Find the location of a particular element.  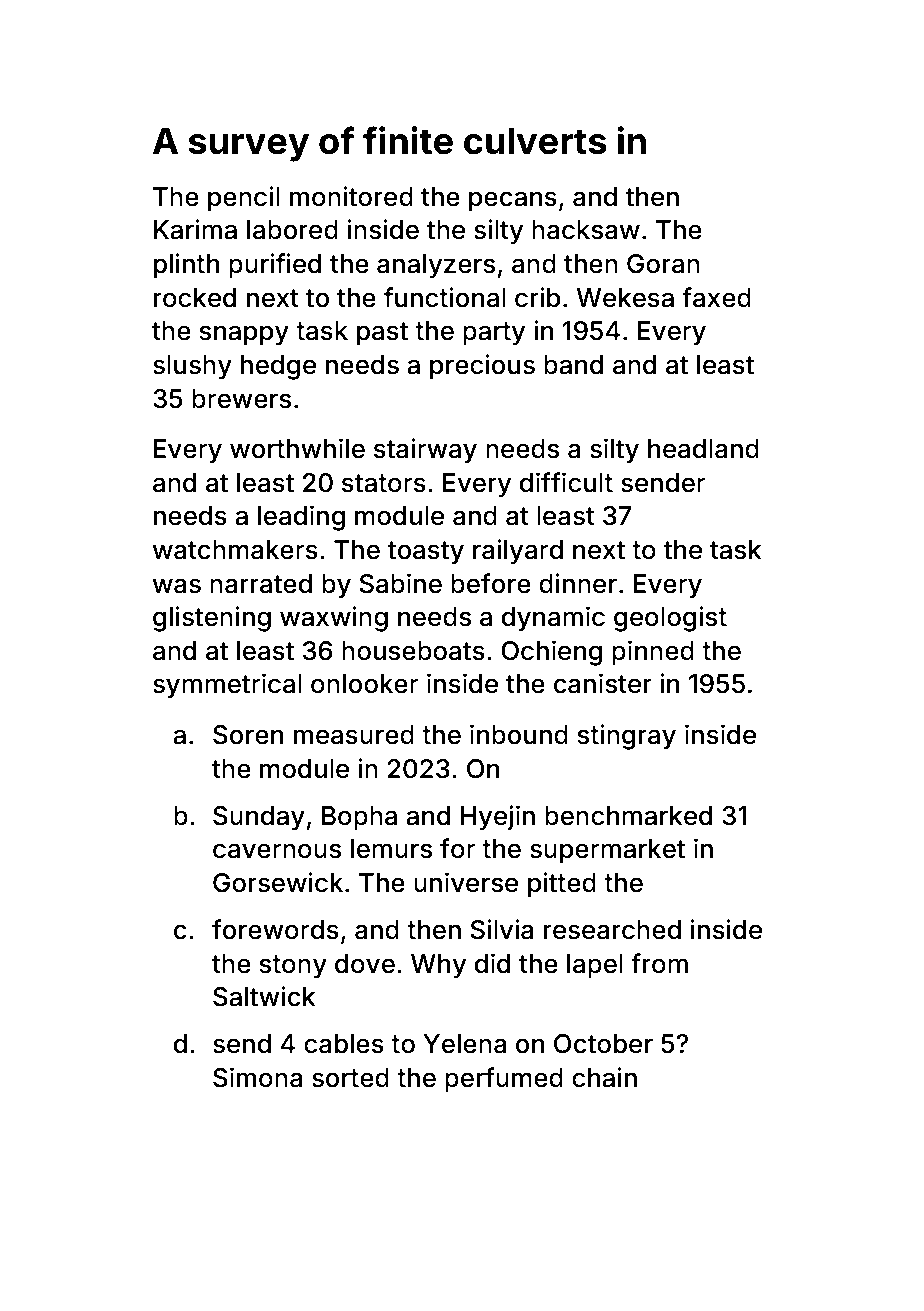

hacksaw is located at coordinates (586, 230).
